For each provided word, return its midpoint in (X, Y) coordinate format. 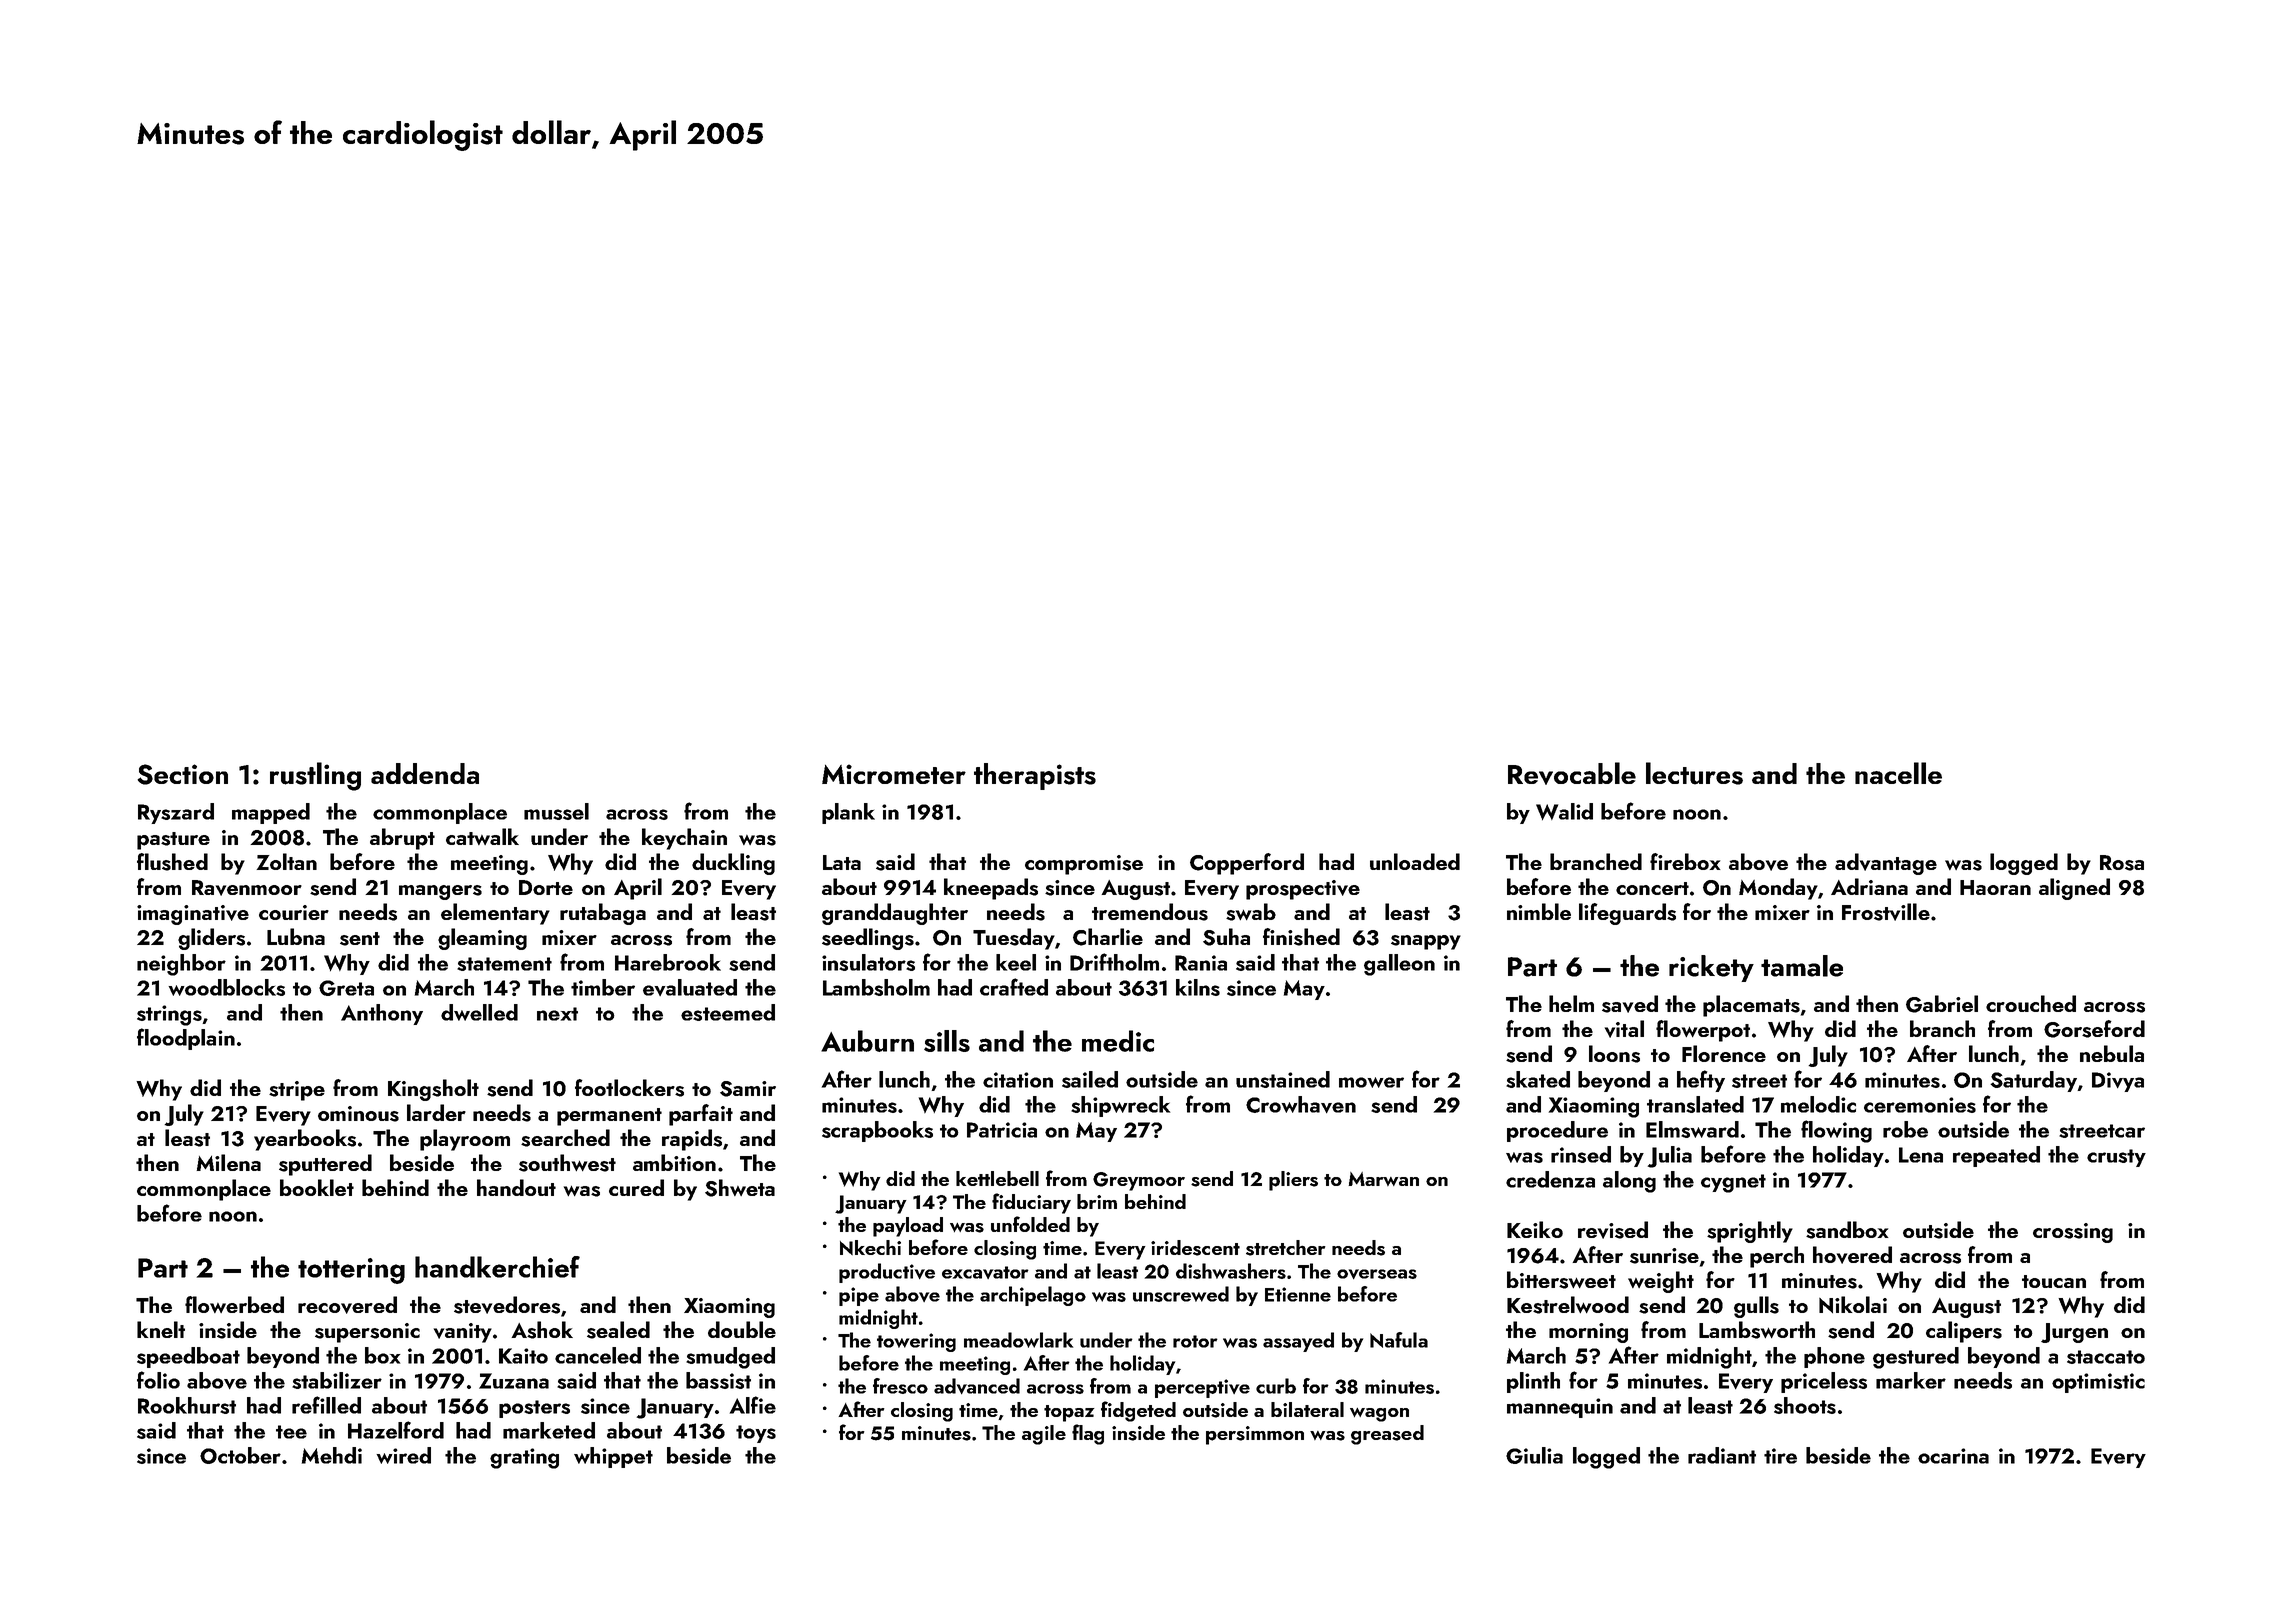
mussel (556, 811)
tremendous (1150, 912)
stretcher (1286, 1248)
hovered (1852, 1255)
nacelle (1898, 773)
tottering (351, 1271)
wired (403, 1455)
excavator (985, 1272)
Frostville (1886, 912)
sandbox (1847, 1230)
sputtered (325, 1165)
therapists (1035, 776)
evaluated (690, 987)
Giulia (1534, 1455)
